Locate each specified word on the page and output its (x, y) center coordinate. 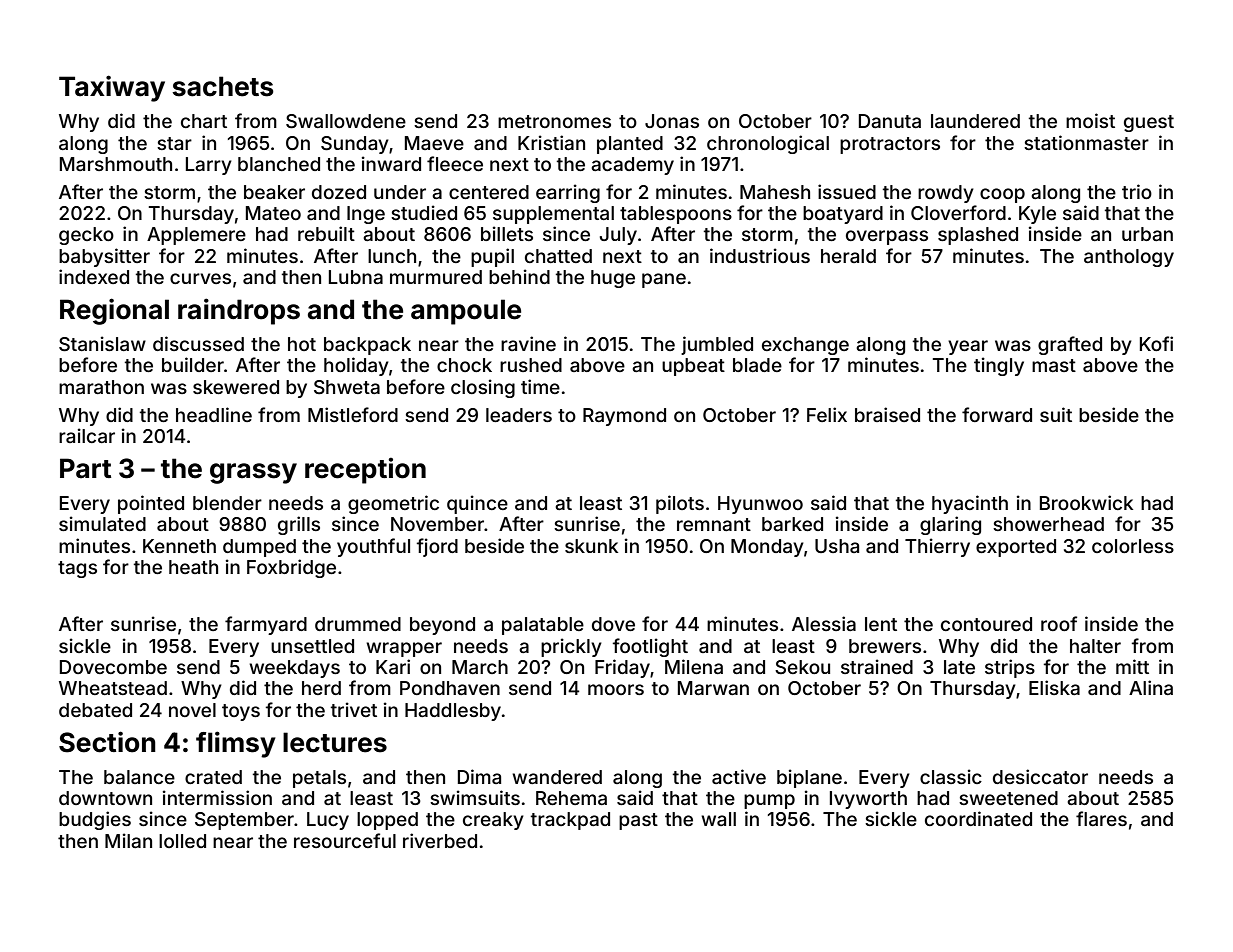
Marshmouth (116, 164)
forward (997, 414)
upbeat (693, 367)
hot (302, 344)
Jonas (672, 121)
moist (1090, 120)
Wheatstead (113, 688)
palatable (543, 626)
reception (365, 470)
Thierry (937, 547)
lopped (387, 821)
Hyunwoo (760, 505)
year (968, 347)
